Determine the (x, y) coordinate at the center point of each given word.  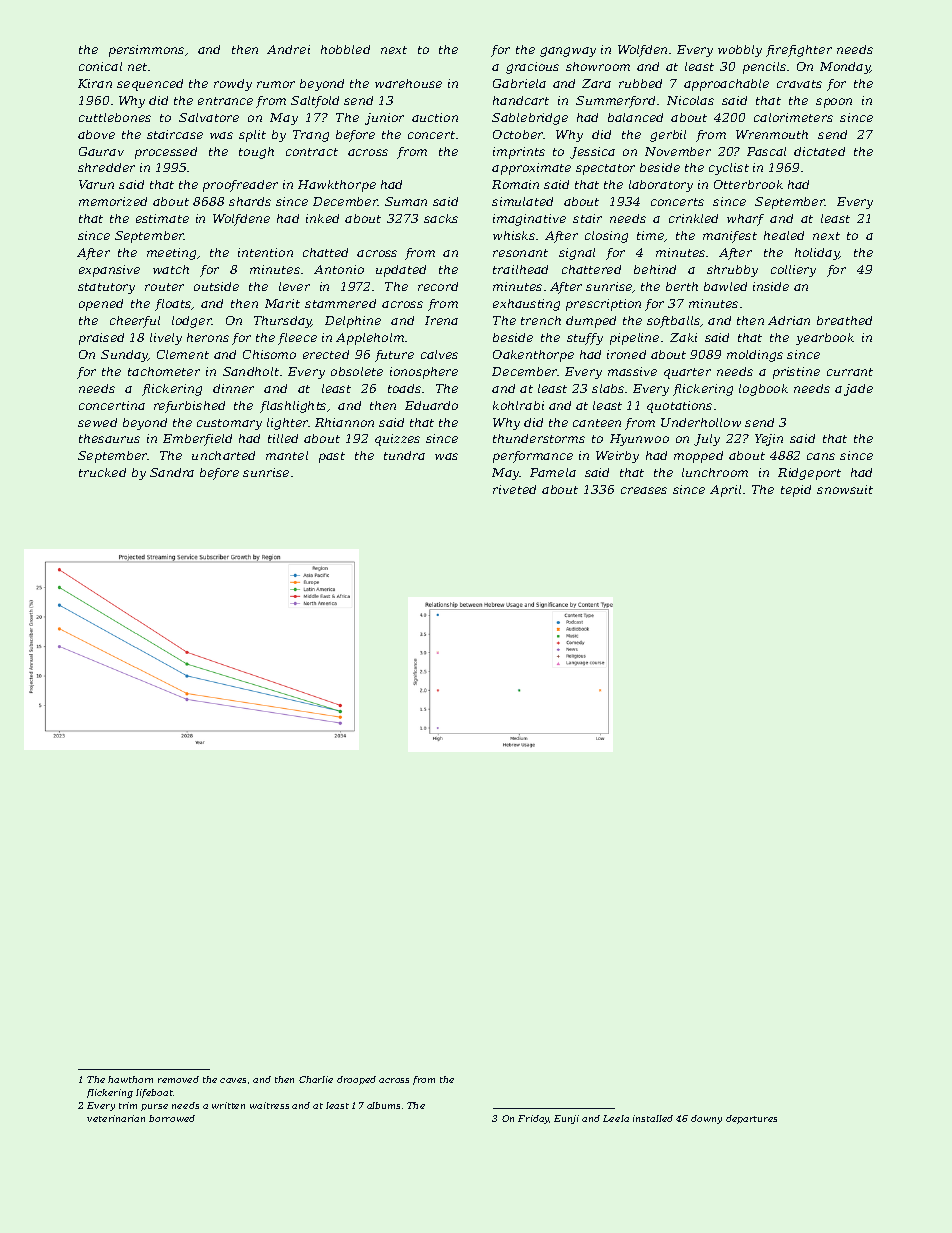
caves (233, 1080)
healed (784, 235)
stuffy (585, 339)
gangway (568, 52)
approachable (726, 85)
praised (101, 339)
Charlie (316, 1079)
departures (751, 1119)
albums (383, 1105)
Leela (616, 1118)
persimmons (146, 51)
